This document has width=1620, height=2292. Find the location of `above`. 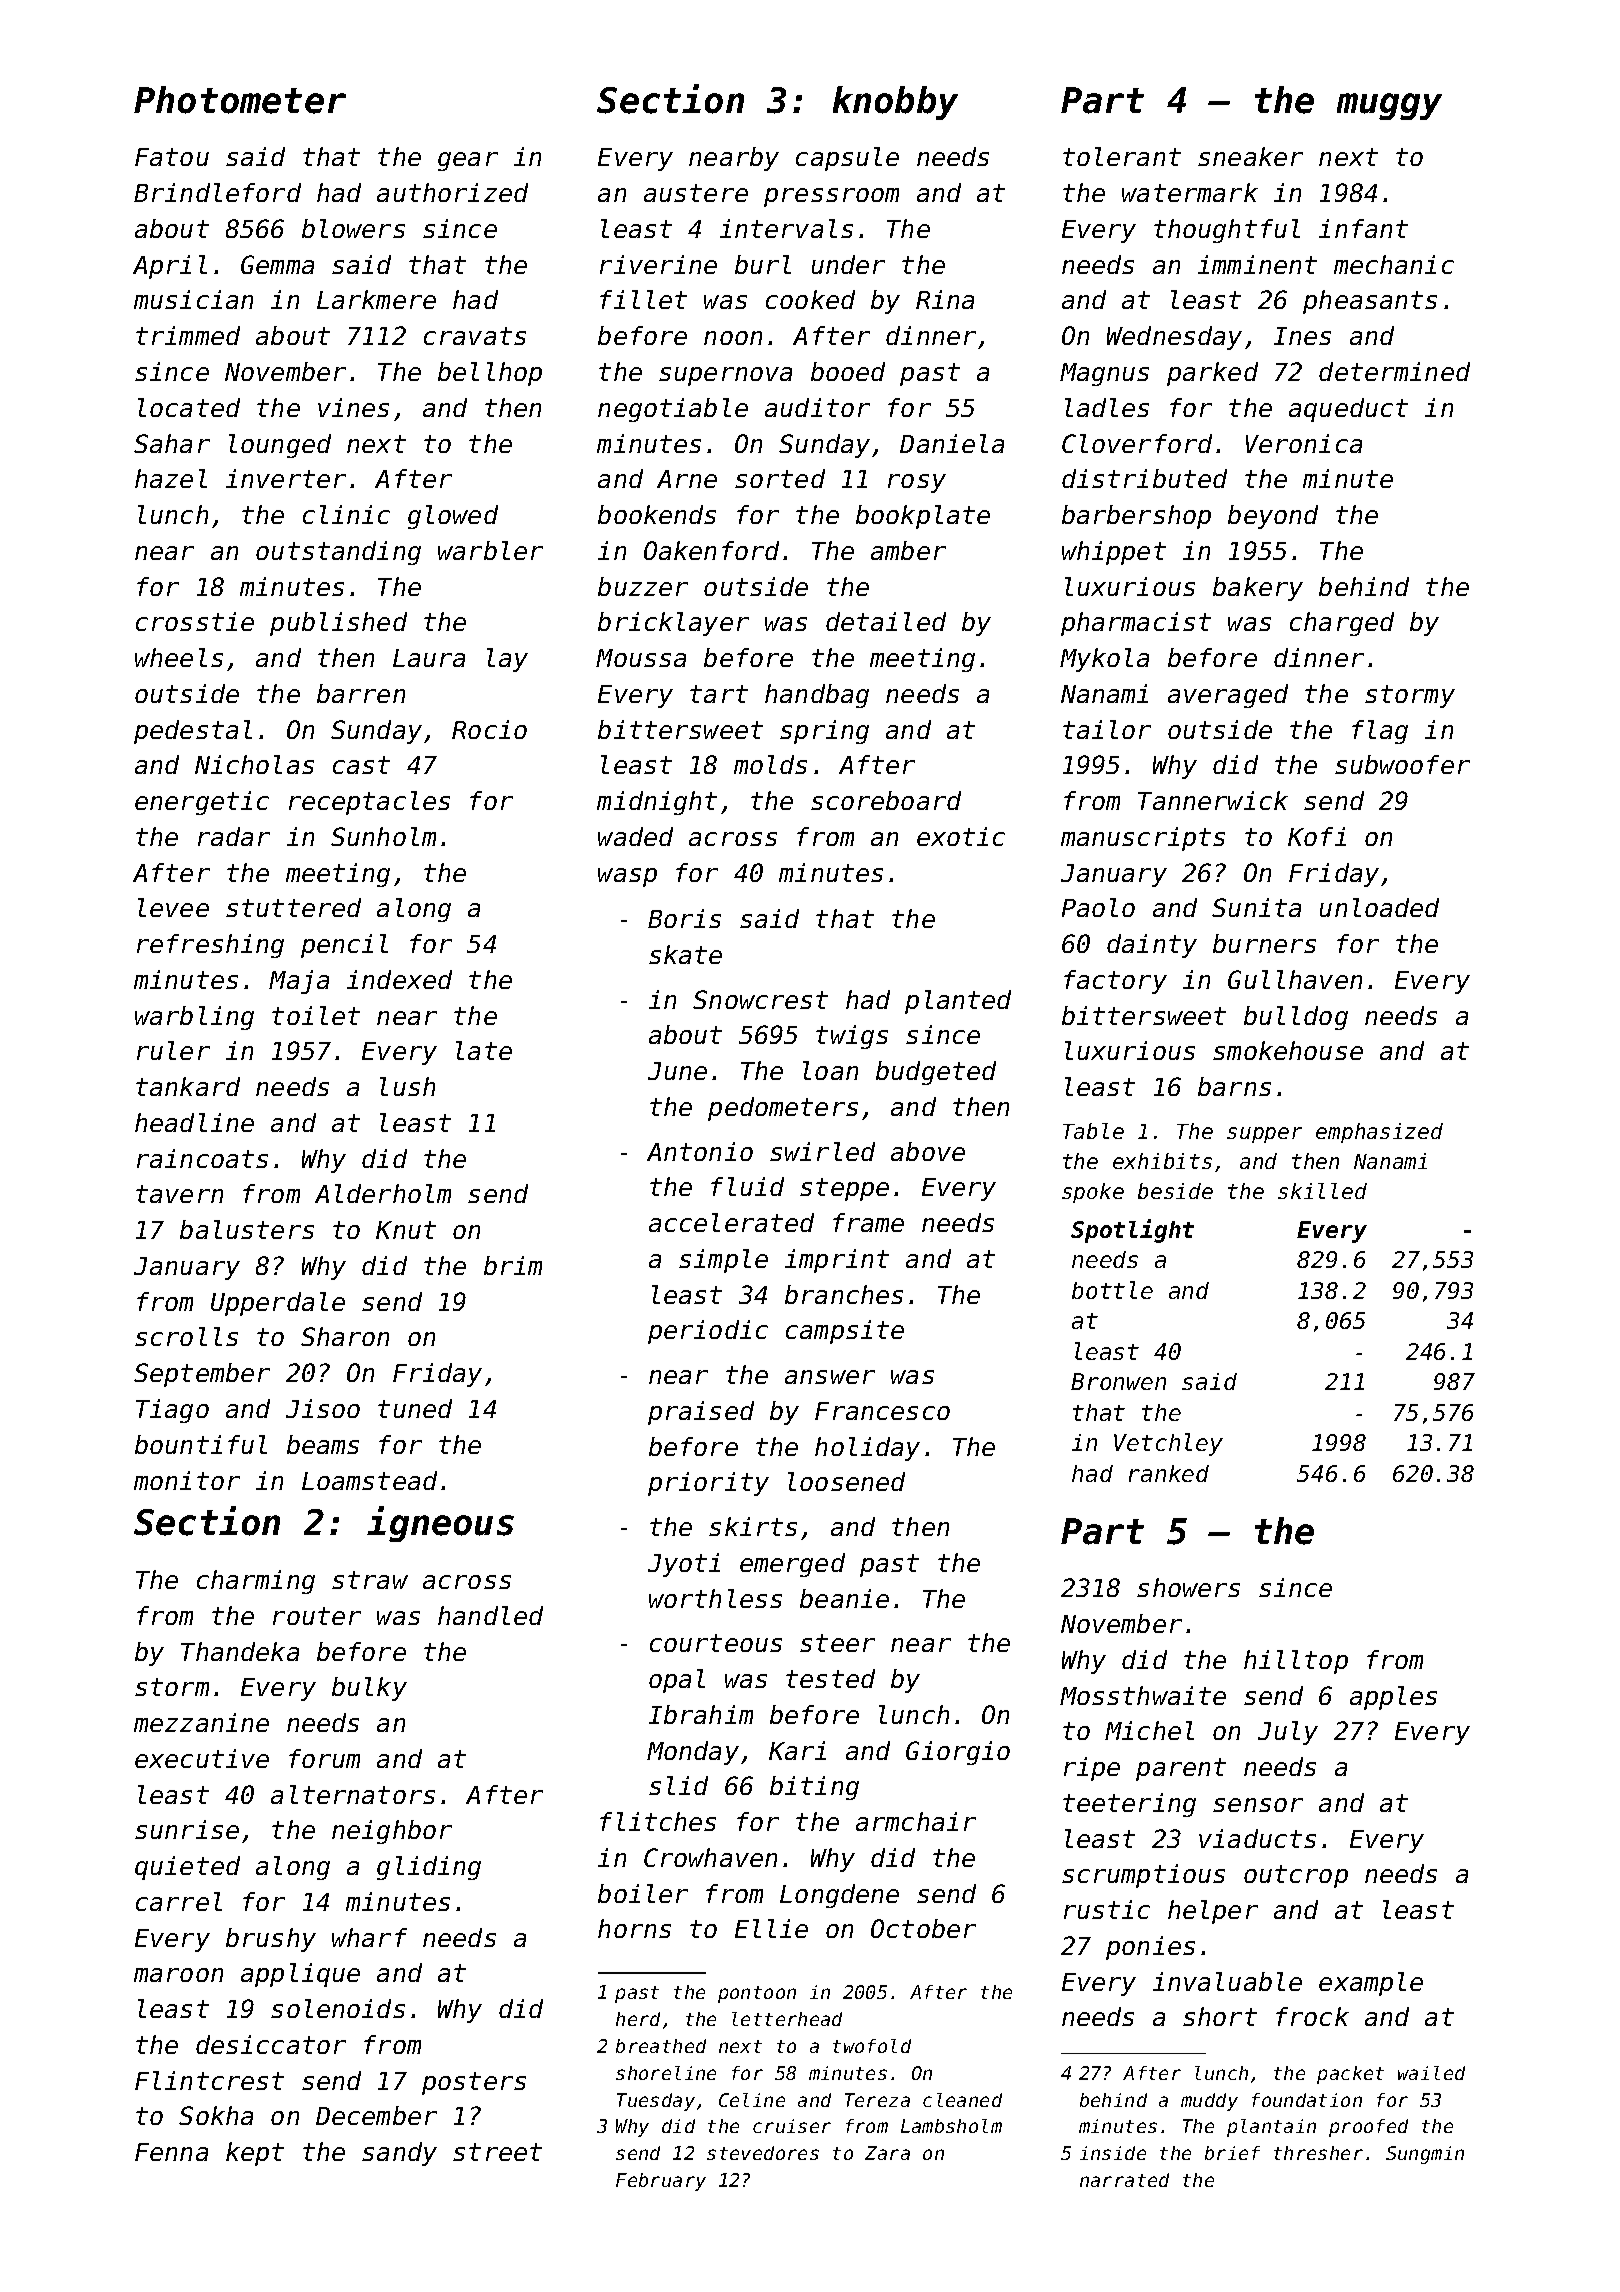

above is located at coordinates (928, 1151).
